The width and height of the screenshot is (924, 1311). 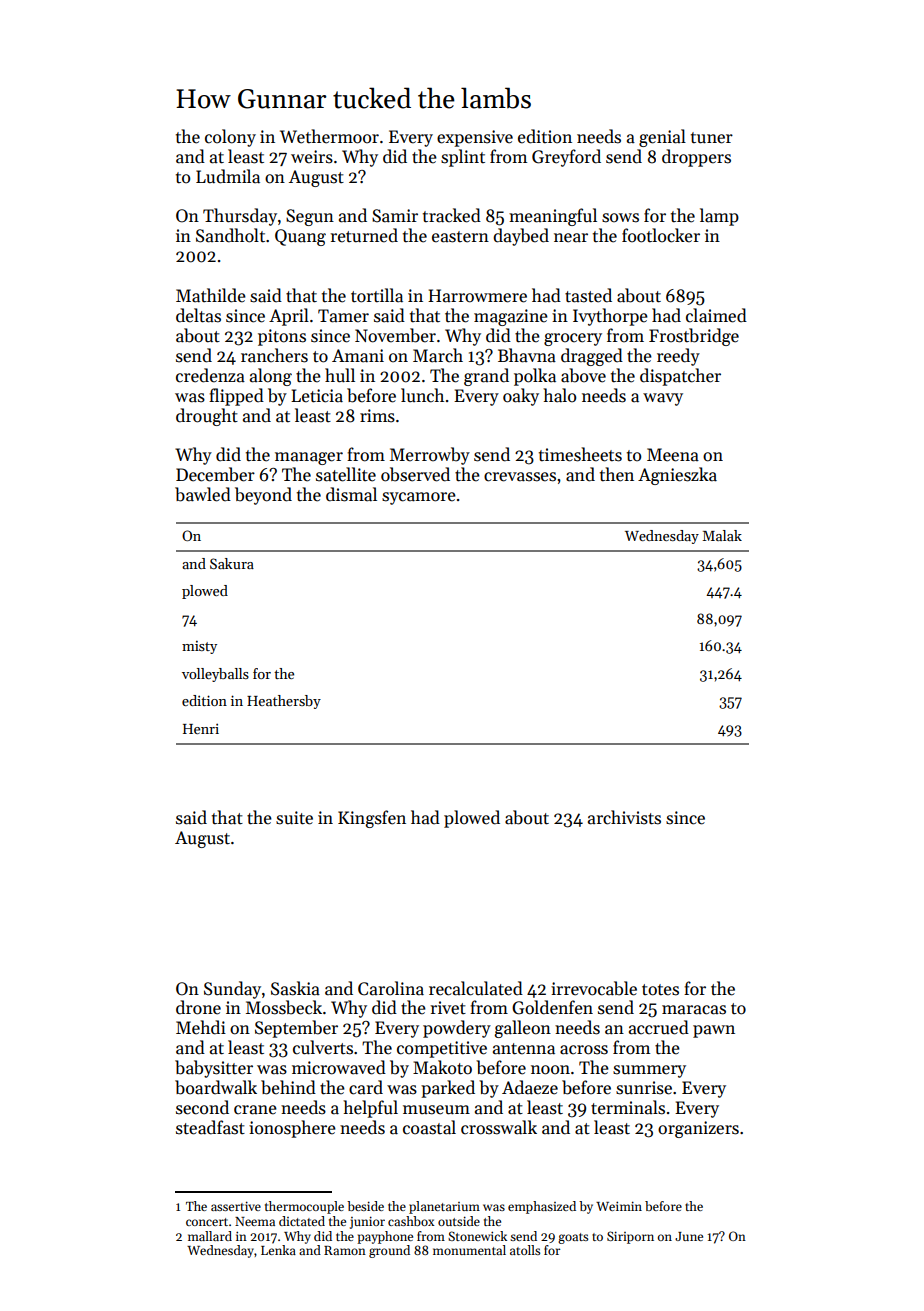 I want to click on Heathersby, so click(x=284, y=702).
